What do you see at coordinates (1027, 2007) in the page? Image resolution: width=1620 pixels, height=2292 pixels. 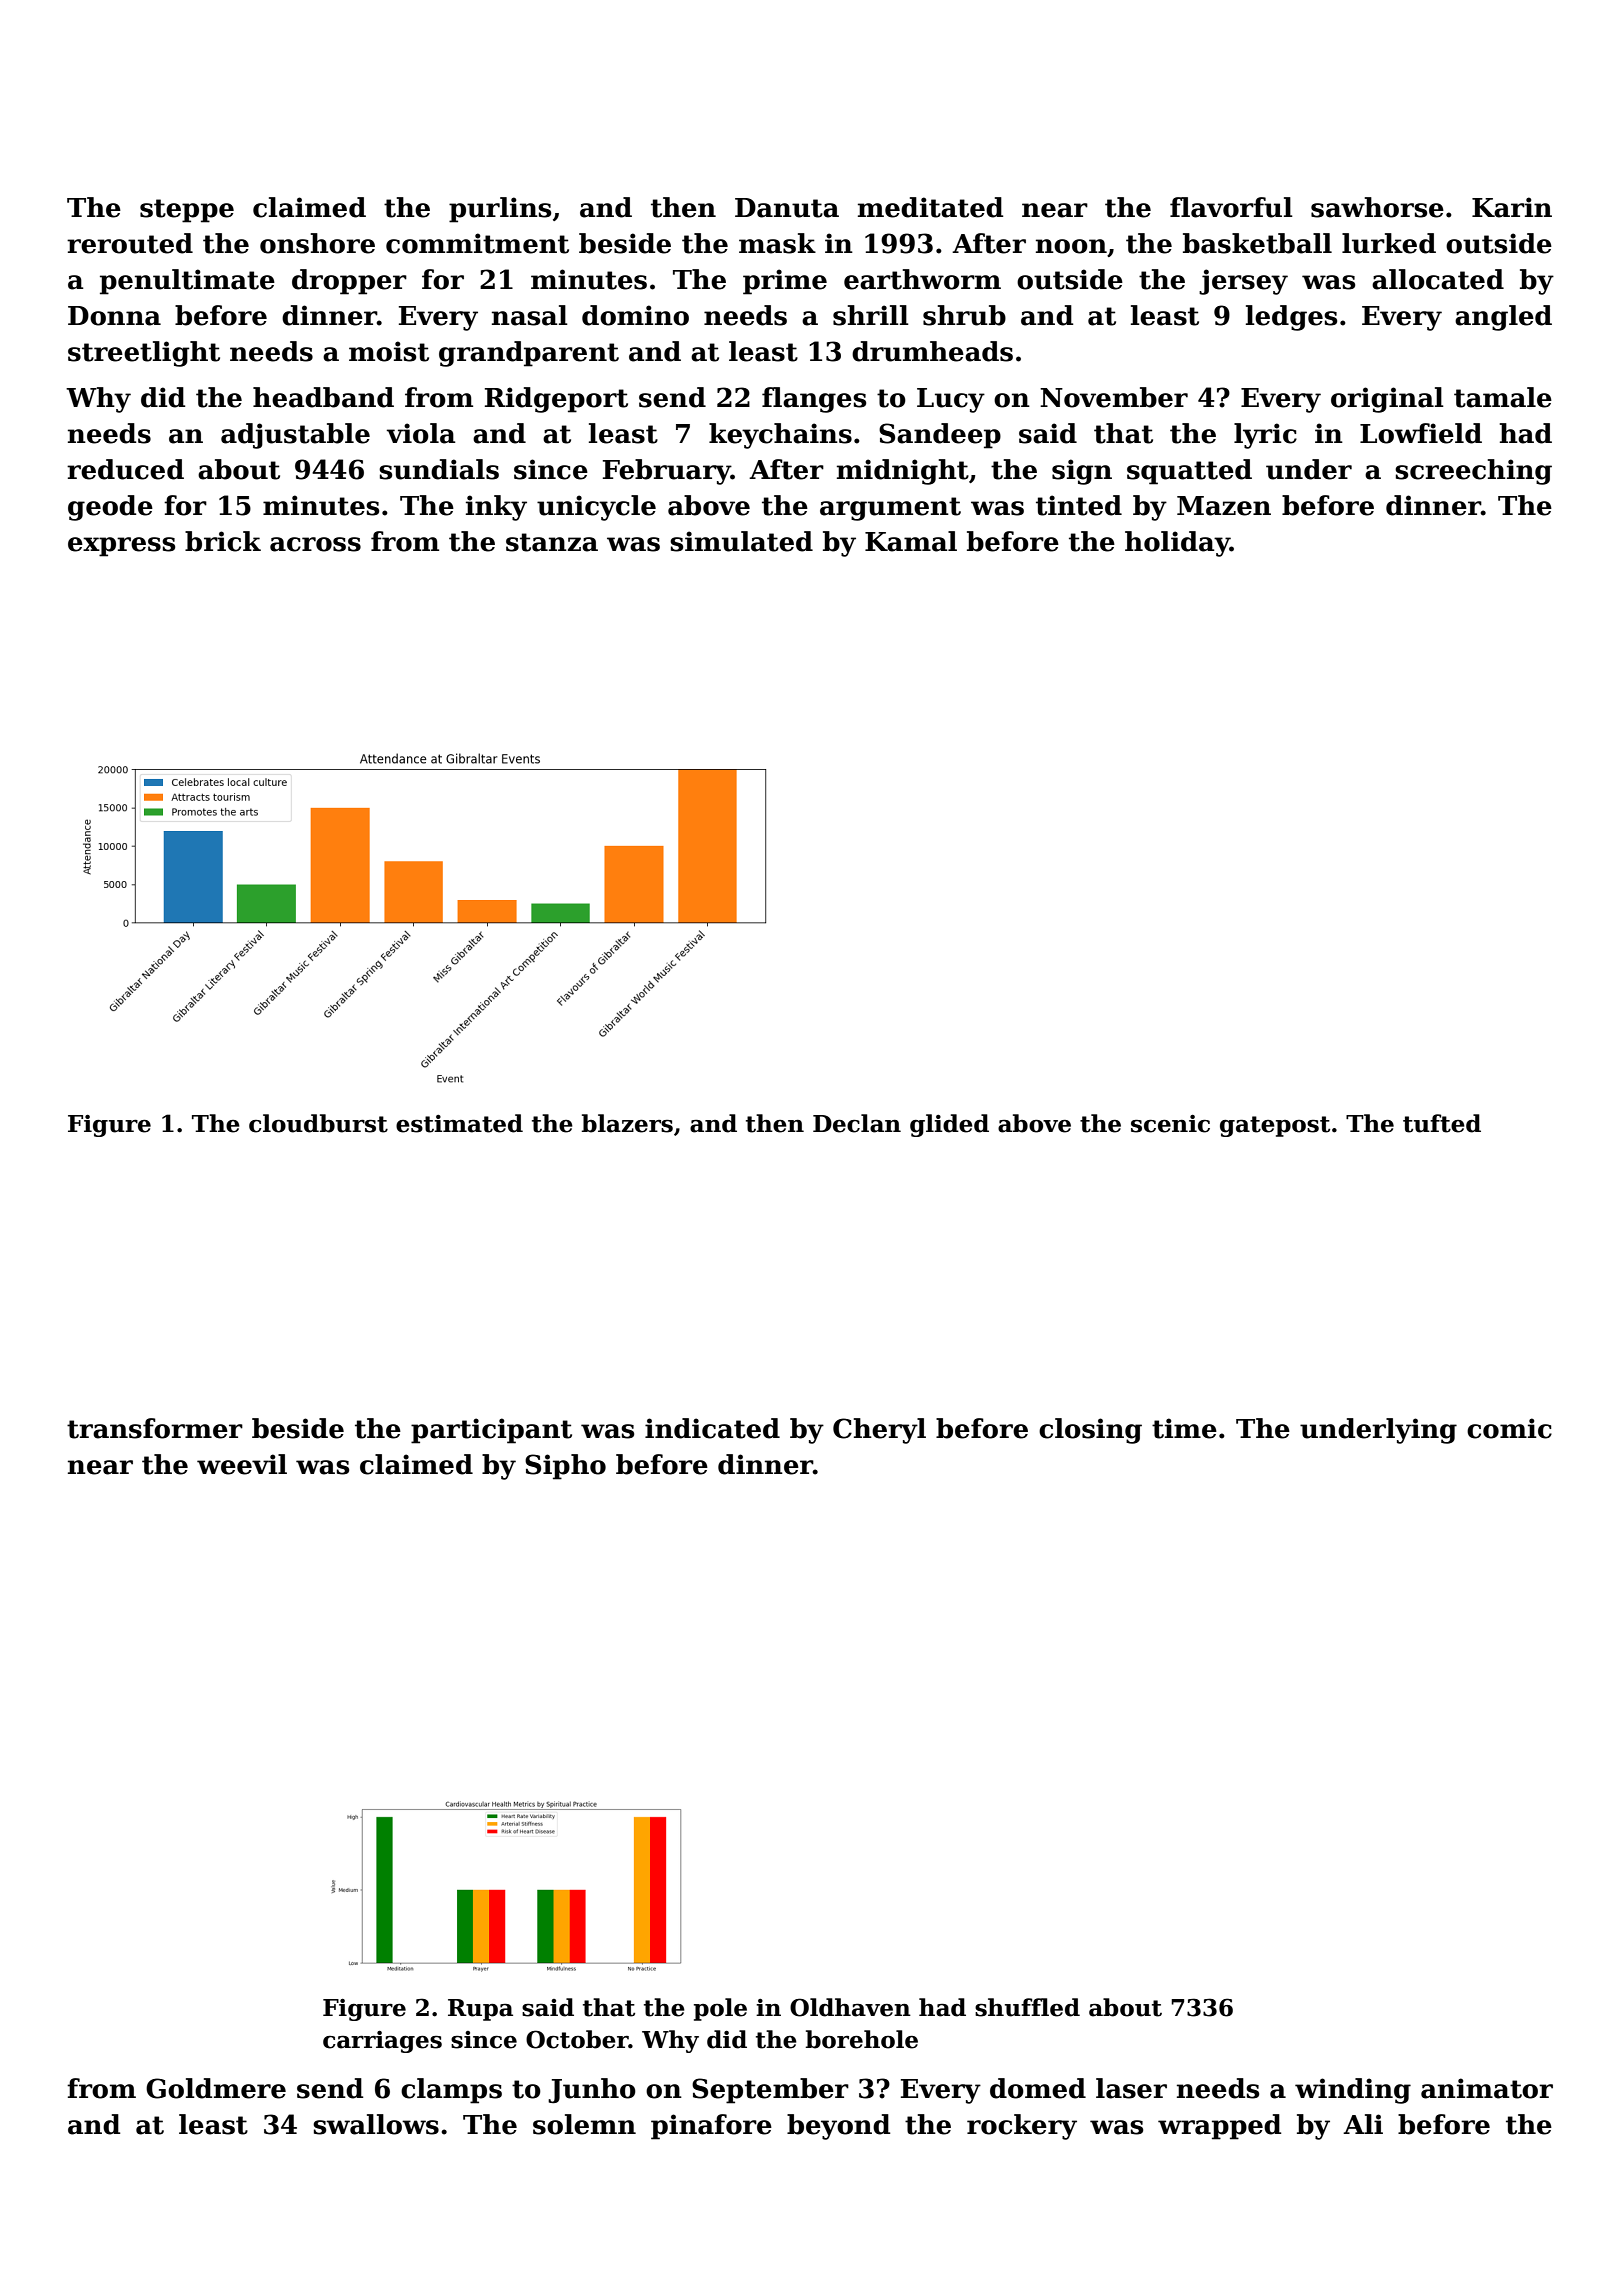 I see `shuffled` at bounding box center [1027, 2007].
